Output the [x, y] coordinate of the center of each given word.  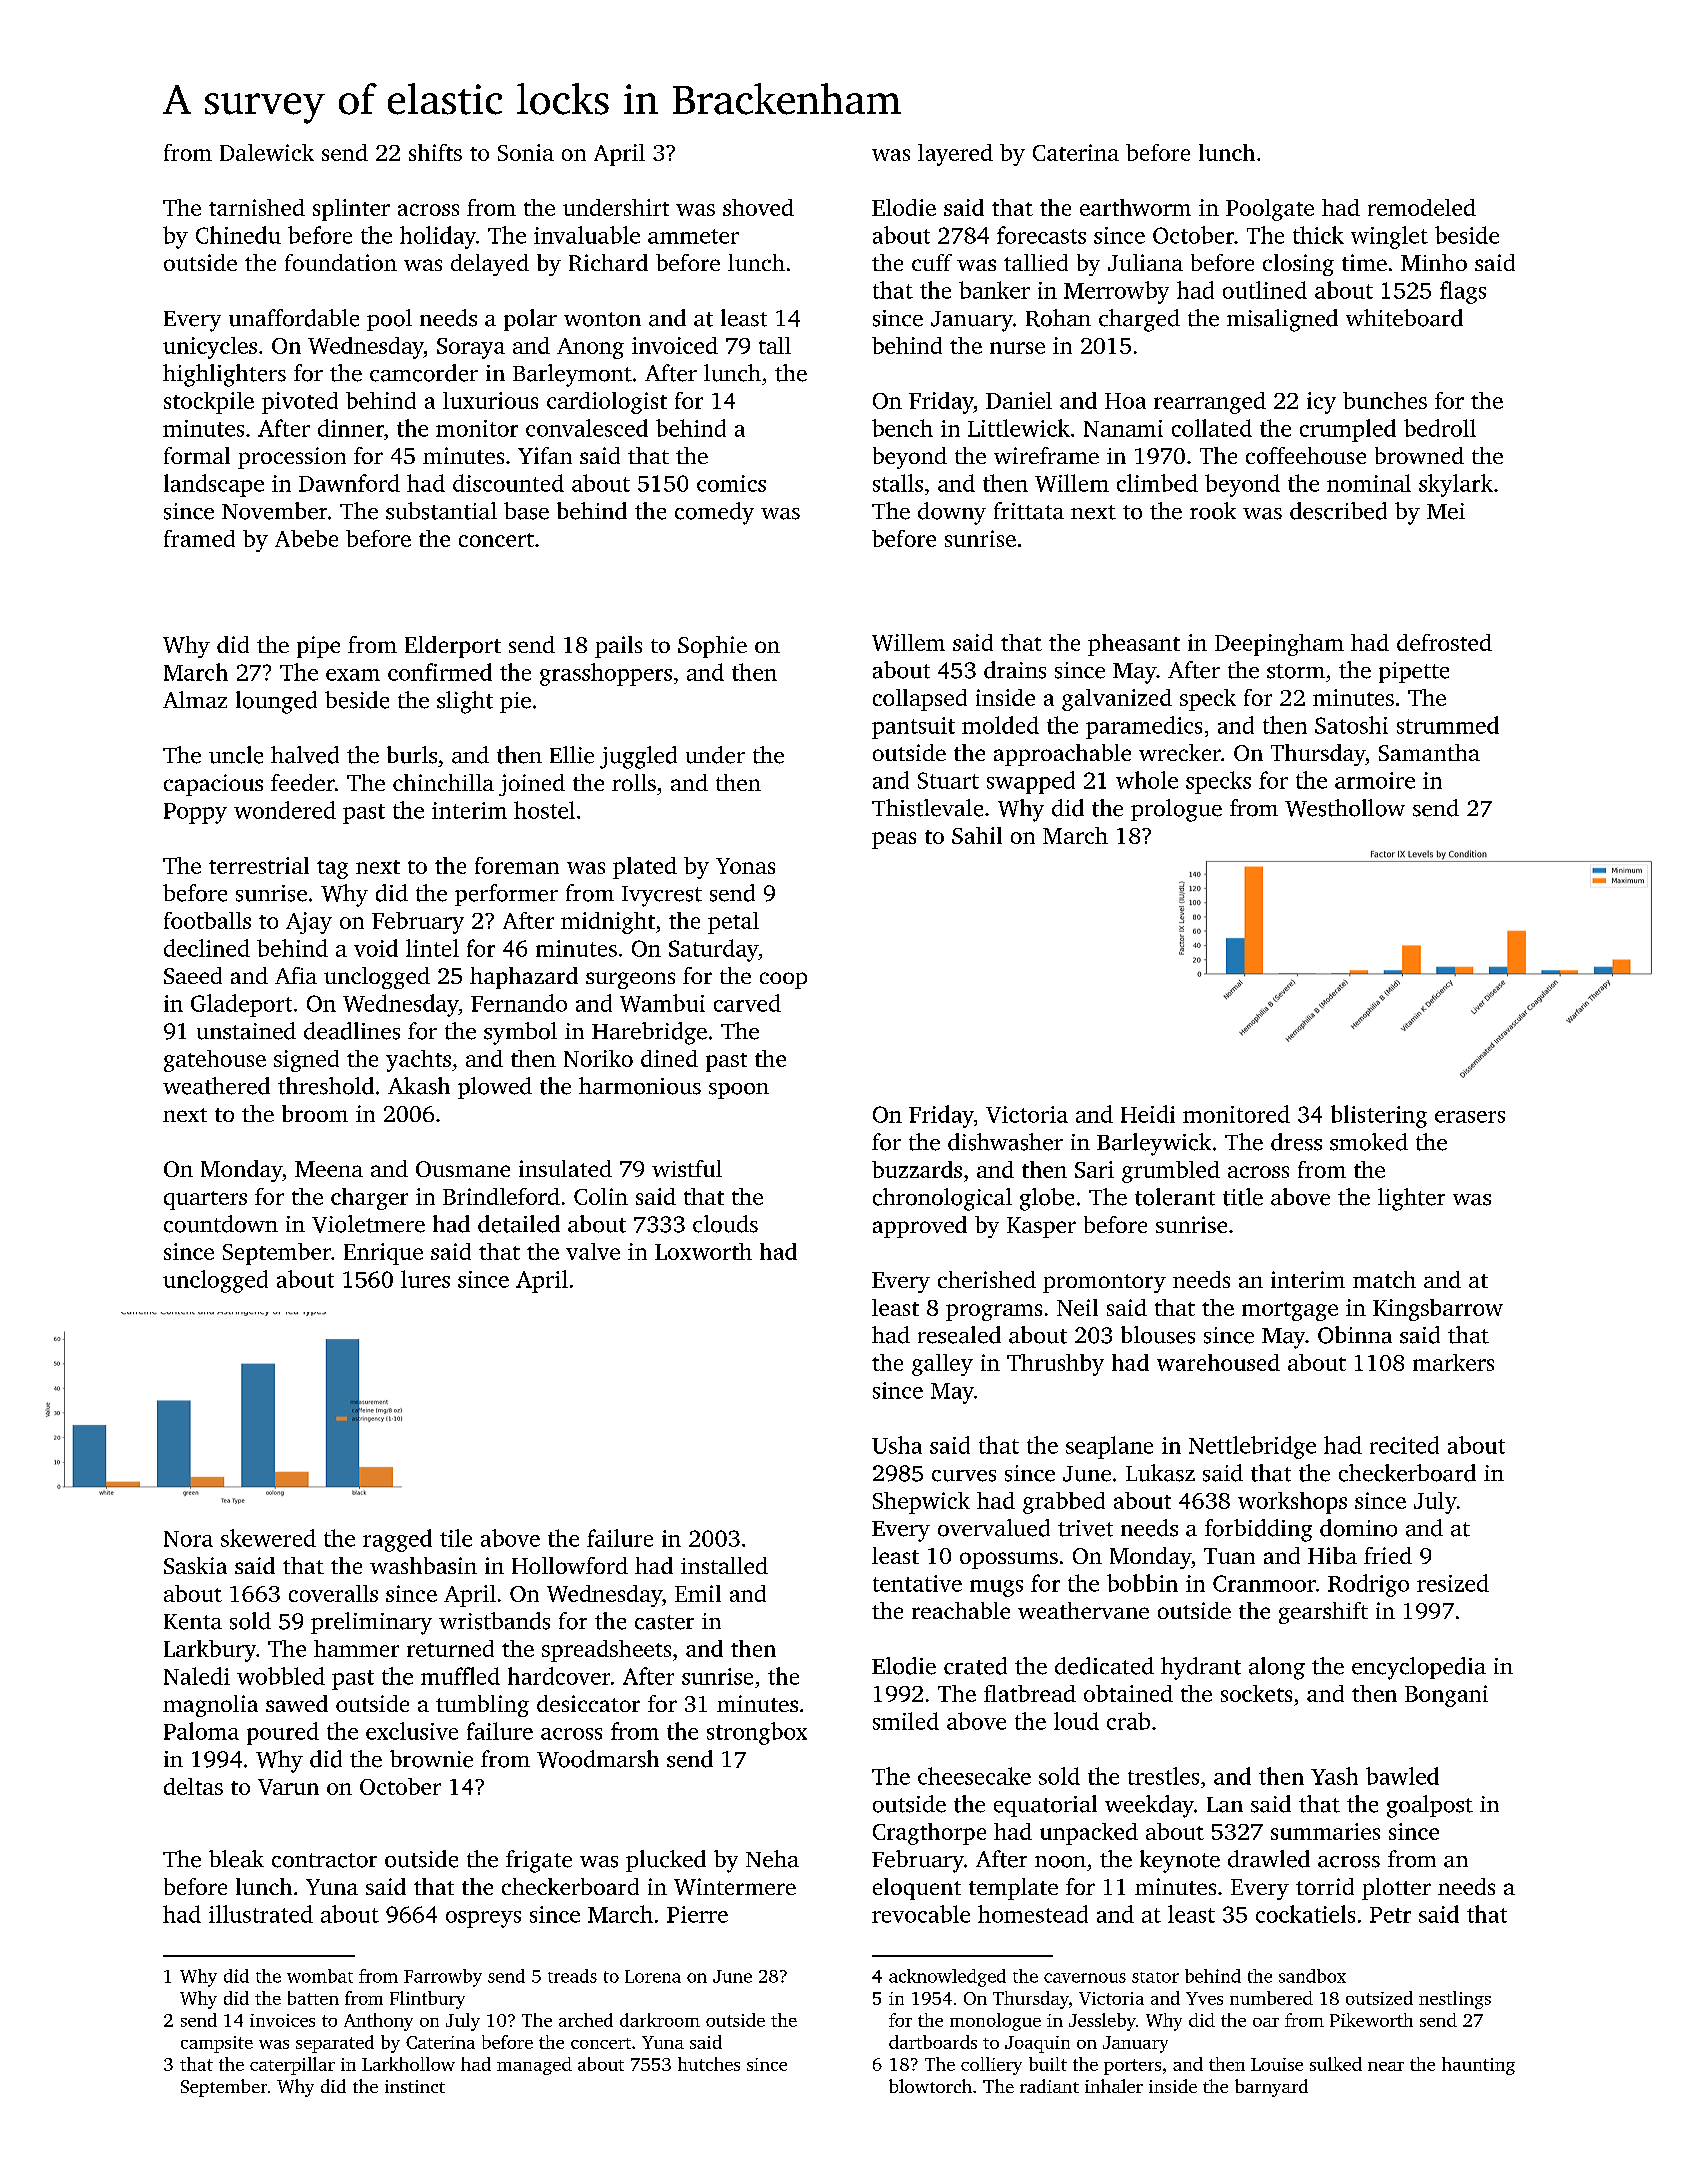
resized [1453, 1583]
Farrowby [443, 1978]
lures [425, 1279]
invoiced [675, 345]
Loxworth [703, 1251]
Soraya [471, 348]
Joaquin [1037, 2044]
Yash [1334, 1776]
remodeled [1422, 207]
